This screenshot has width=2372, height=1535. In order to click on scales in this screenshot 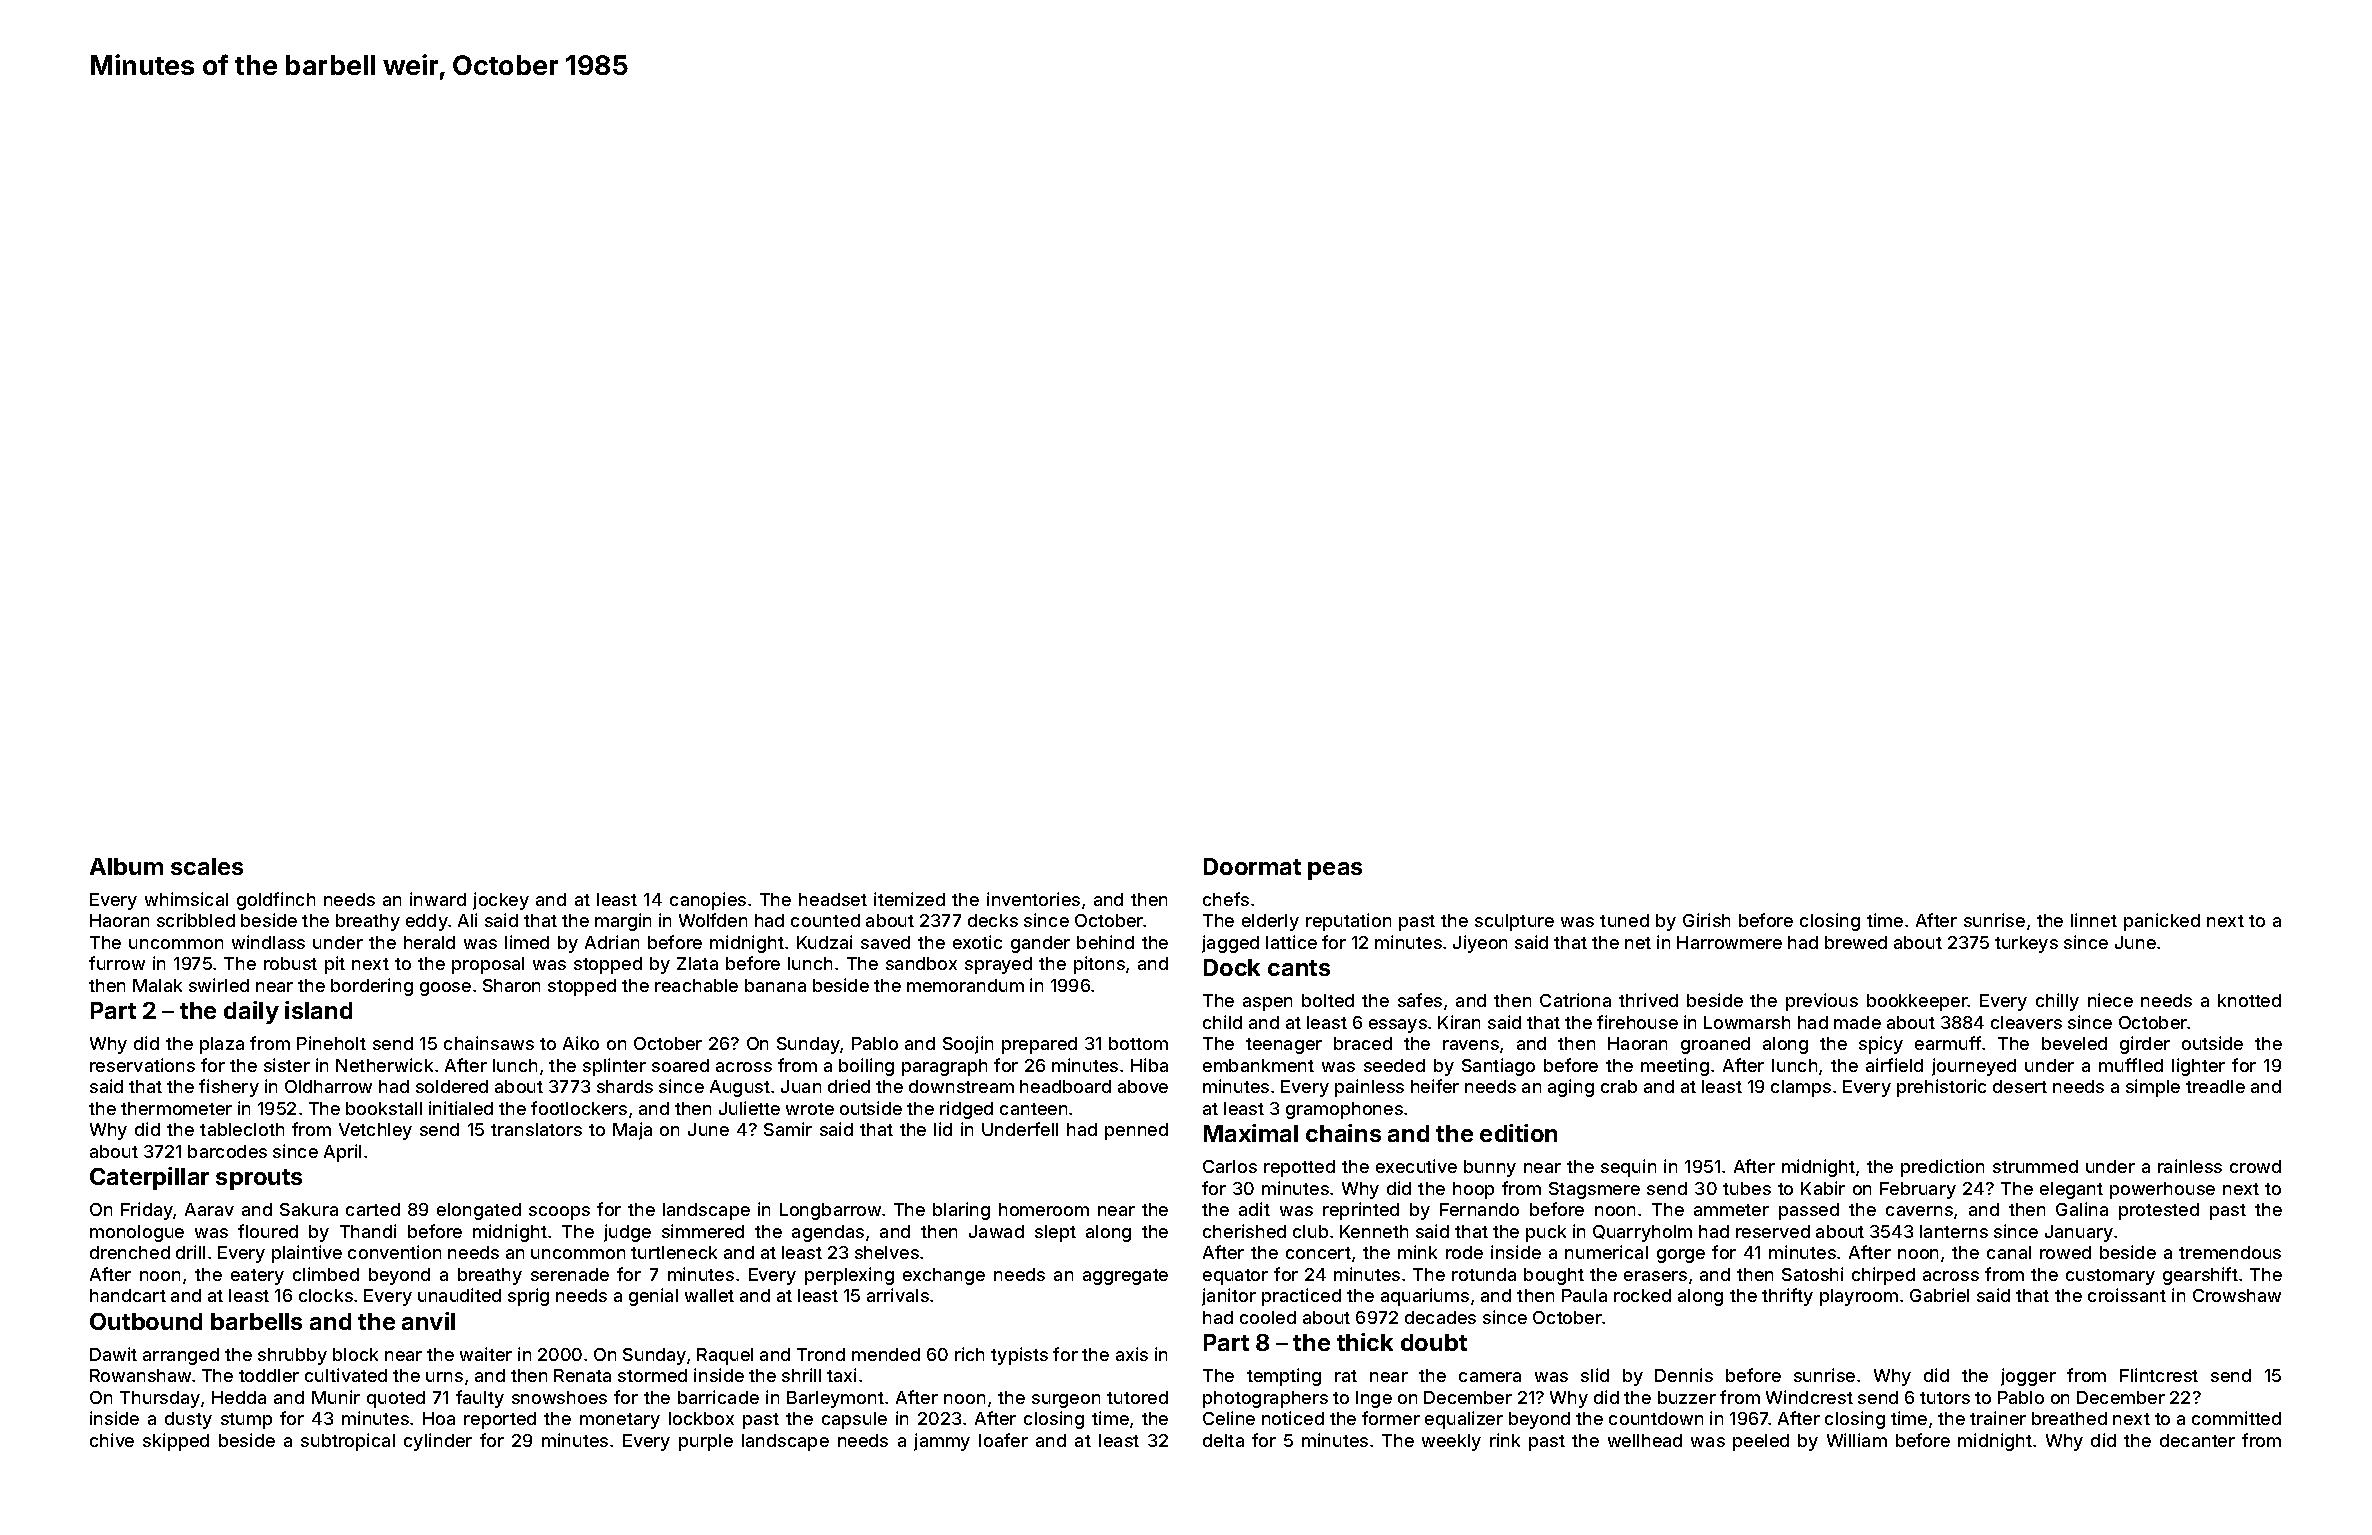, I will do `click(207, 866)`.
